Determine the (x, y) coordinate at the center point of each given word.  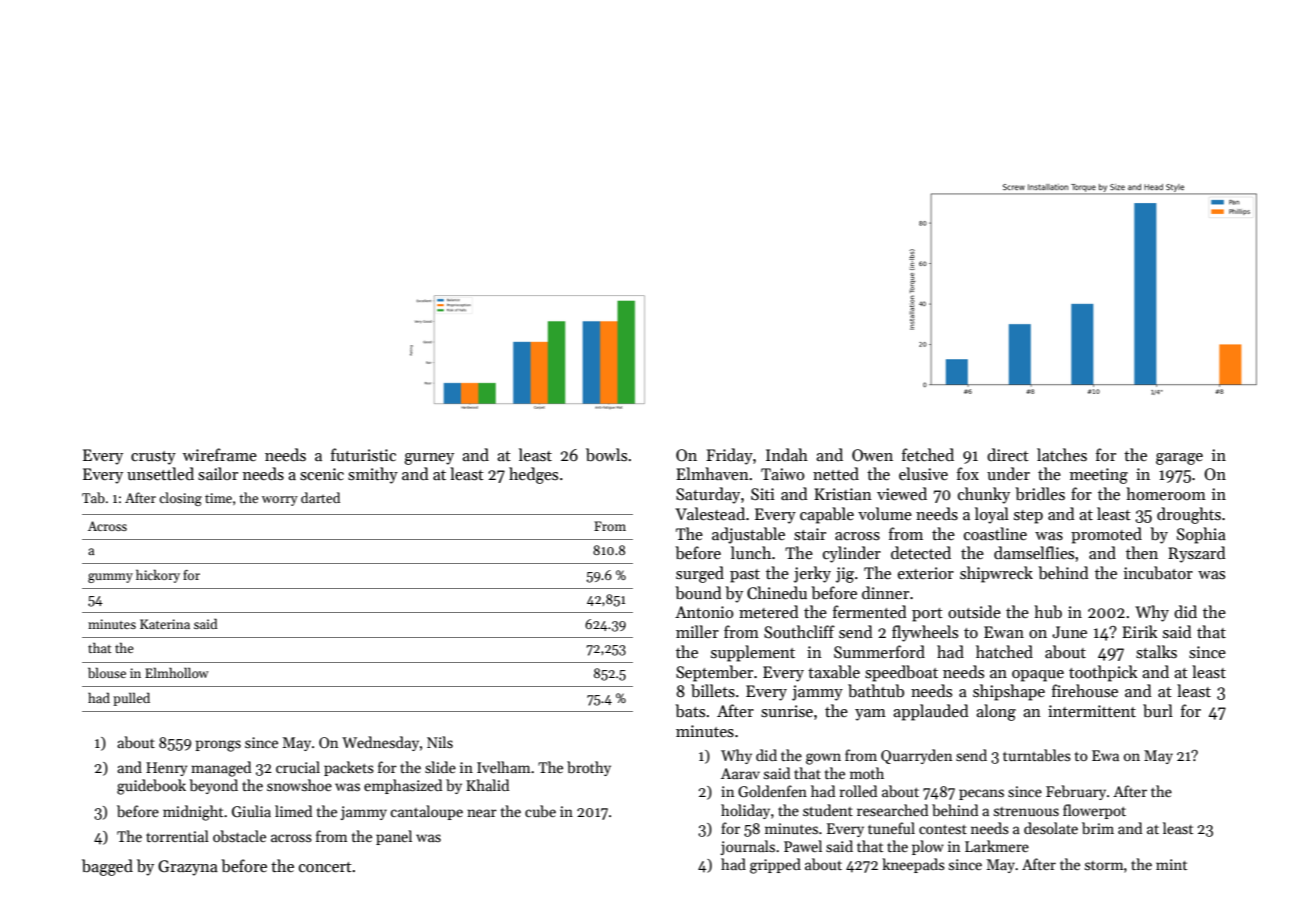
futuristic (363, 454)
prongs (218, 746)
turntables (1037, 755)
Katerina (165, 624)
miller (697, 631)
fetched (928, 454)
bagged (107, 867)
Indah (787, 454)
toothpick (1103, 673)
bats (690, 711)
